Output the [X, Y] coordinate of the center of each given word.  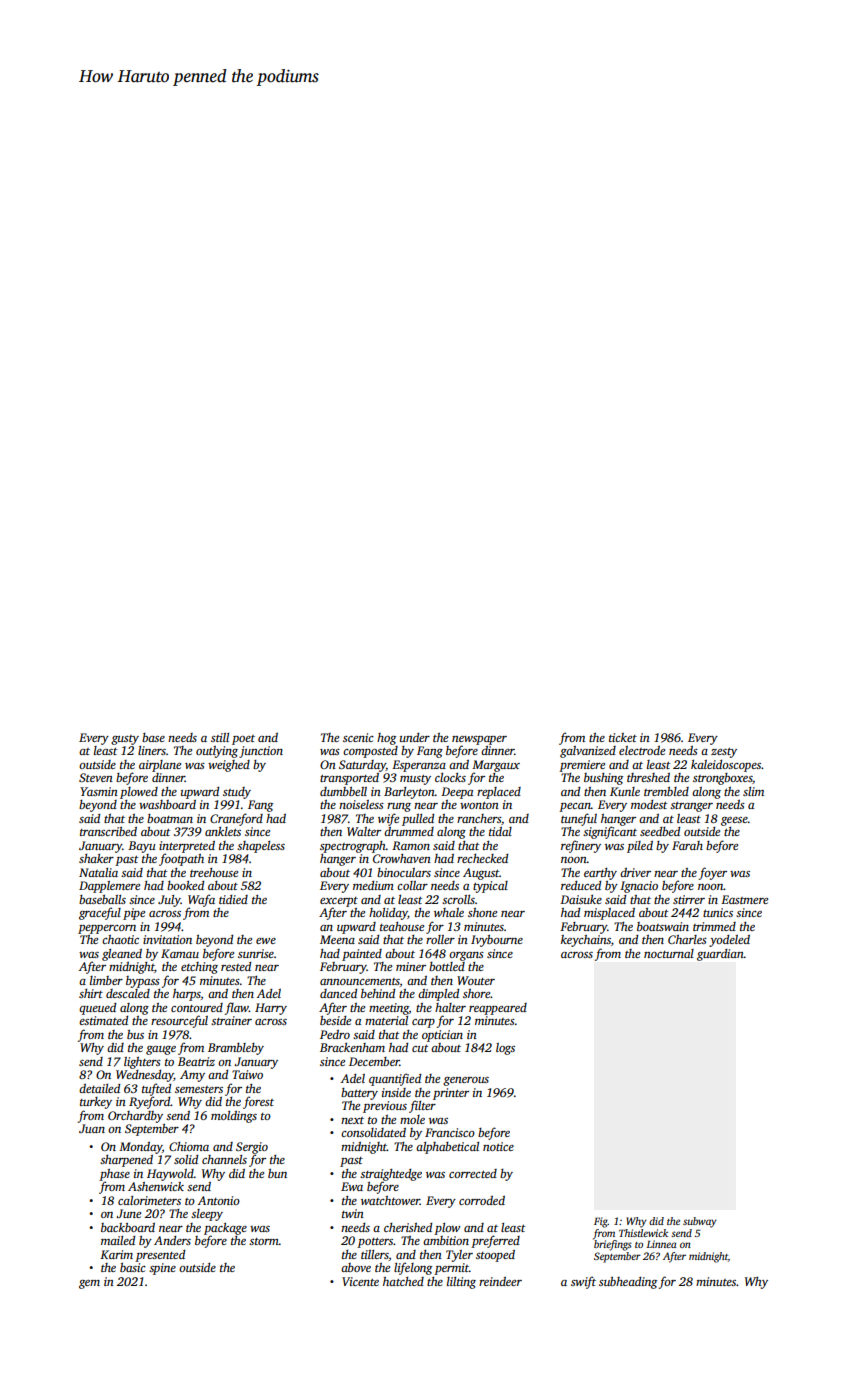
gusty [125, 740]
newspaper [479, 740]
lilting [461, 1283]
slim [753, 791]
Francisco [450, 1132]
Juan [92, 1128]
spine [162, 1269]
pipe [134, 914]
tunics [718, 912]
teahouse [402, 926]
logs [505, 1049]
